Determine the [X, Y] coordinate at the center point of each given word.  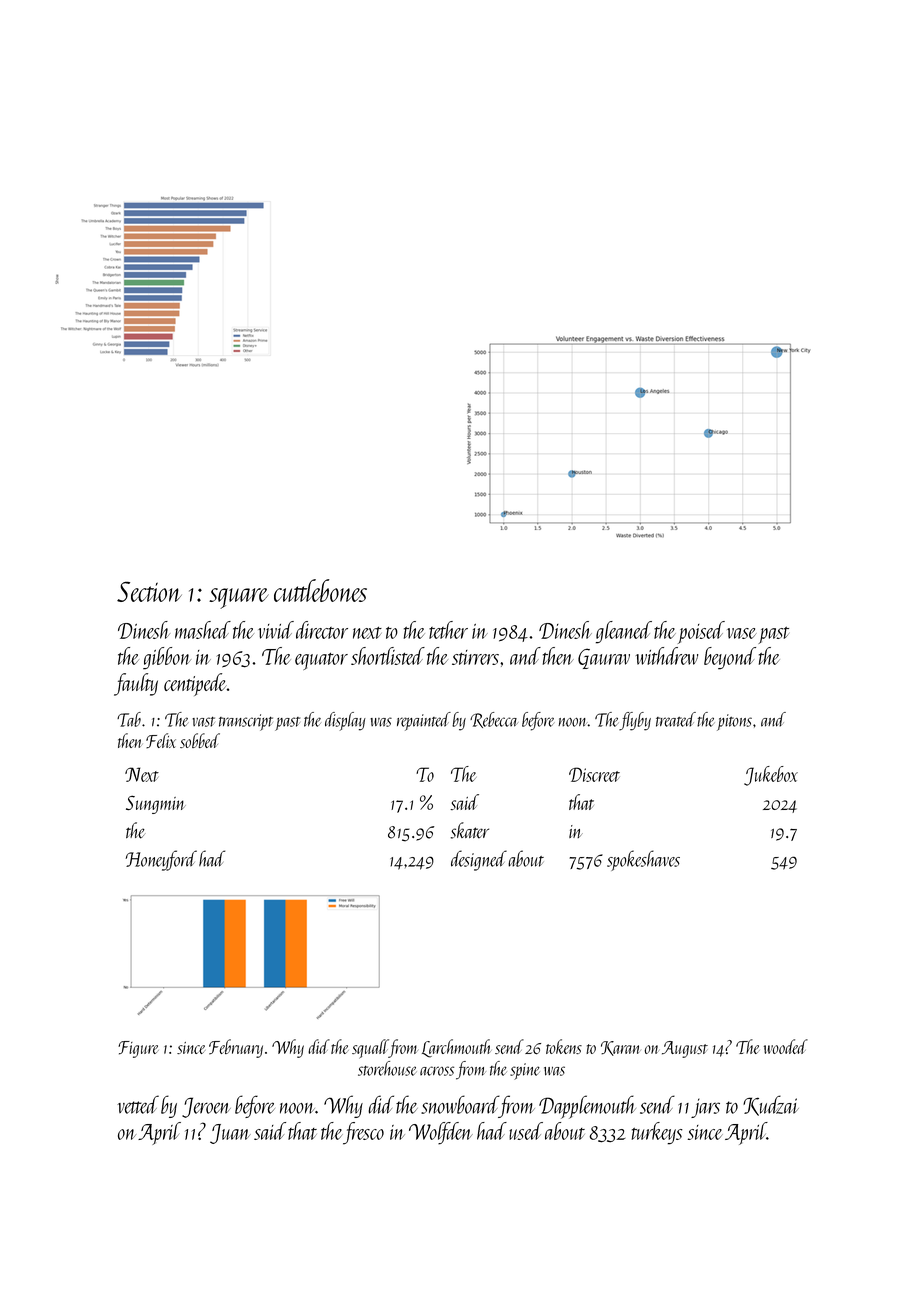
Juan [230, 1134]
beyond [730, 658]
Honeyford [161, 860]
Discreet [594, 774]
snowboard [460, 1104]
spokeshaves [643, 860]
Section [149, 592]
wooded [786, 1046]
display [345, 721]
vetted [138, 1104]
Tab [129, 719]
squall [370, 1049]
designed [479, 860]
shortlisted [388, 656]
